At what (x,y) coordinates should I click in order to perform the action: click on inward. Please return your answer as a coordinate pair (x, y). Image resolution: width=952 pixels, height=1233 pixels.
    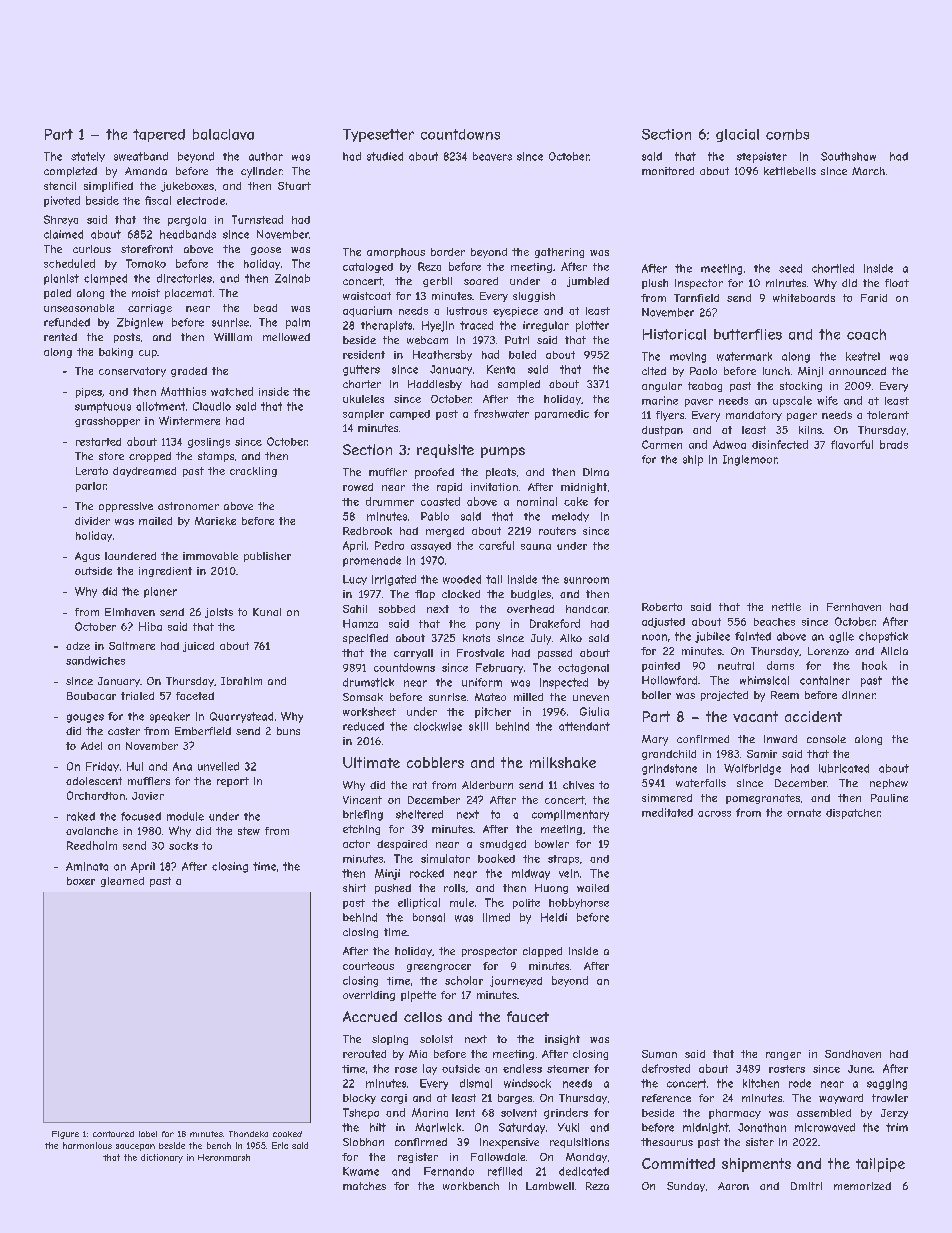
    Looking at the image, I should click on (780, 739).
